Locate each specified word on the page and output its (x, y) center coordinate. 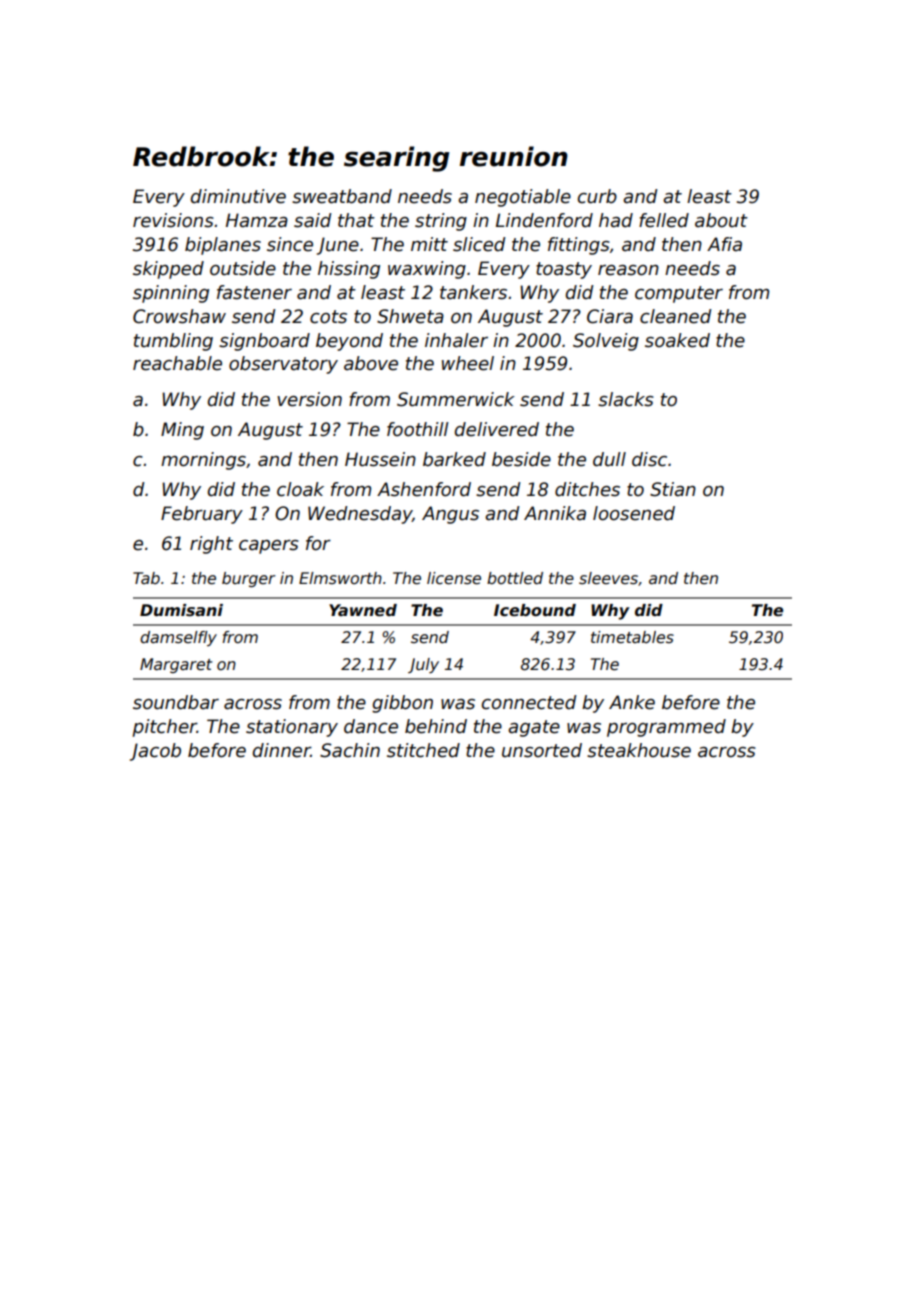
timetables (632, 637)
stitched (423, 750)
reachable (177, 363)
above (371, 363)
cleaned (675, 316)
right (211, 545)
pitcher (164, 728)
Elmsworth (340, 578)
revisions (173, 220)
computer (679, 294)
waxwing (427, 270)
